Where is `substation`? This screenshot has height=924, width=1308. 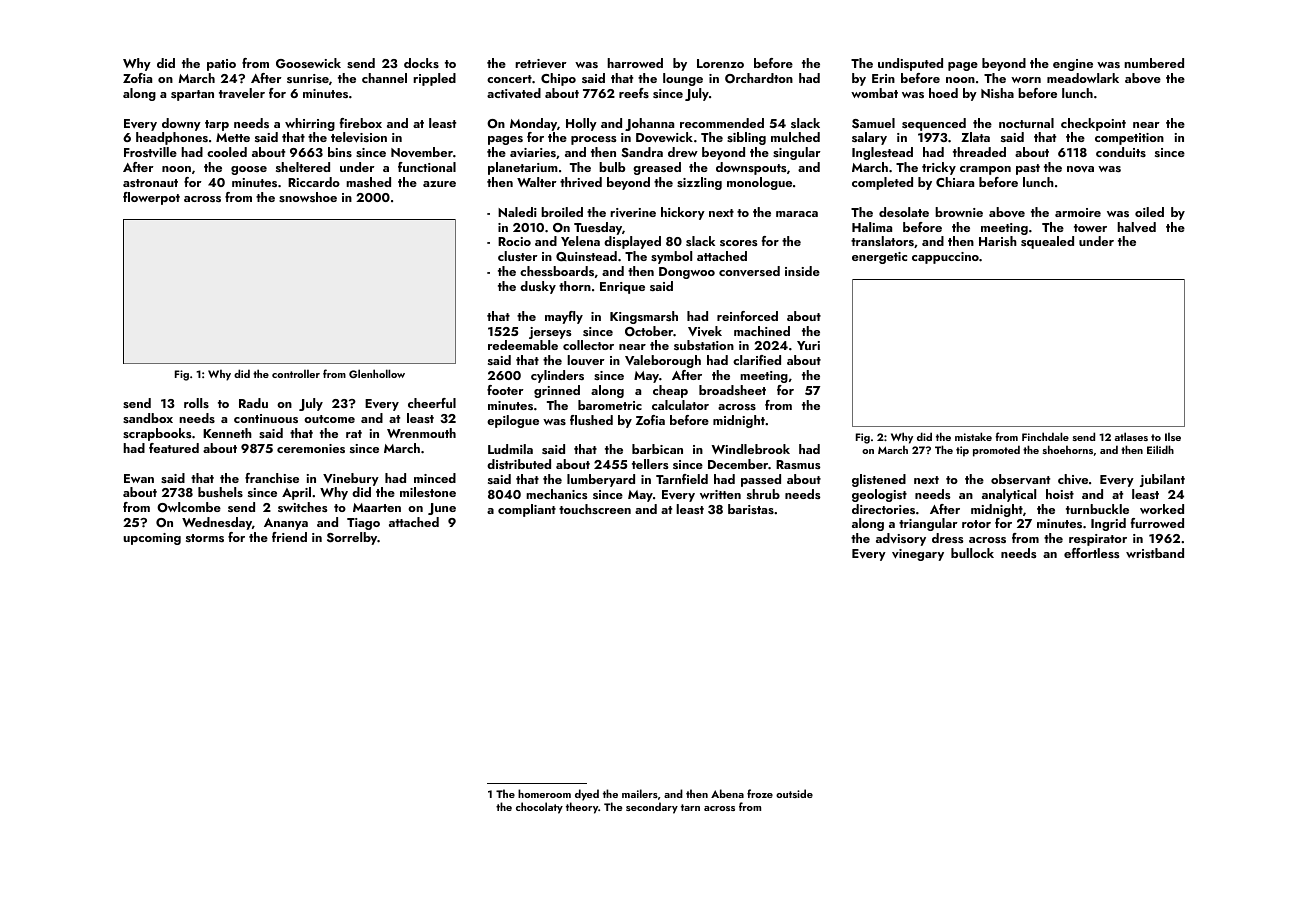 substation is located at coordinates (704, 345).
